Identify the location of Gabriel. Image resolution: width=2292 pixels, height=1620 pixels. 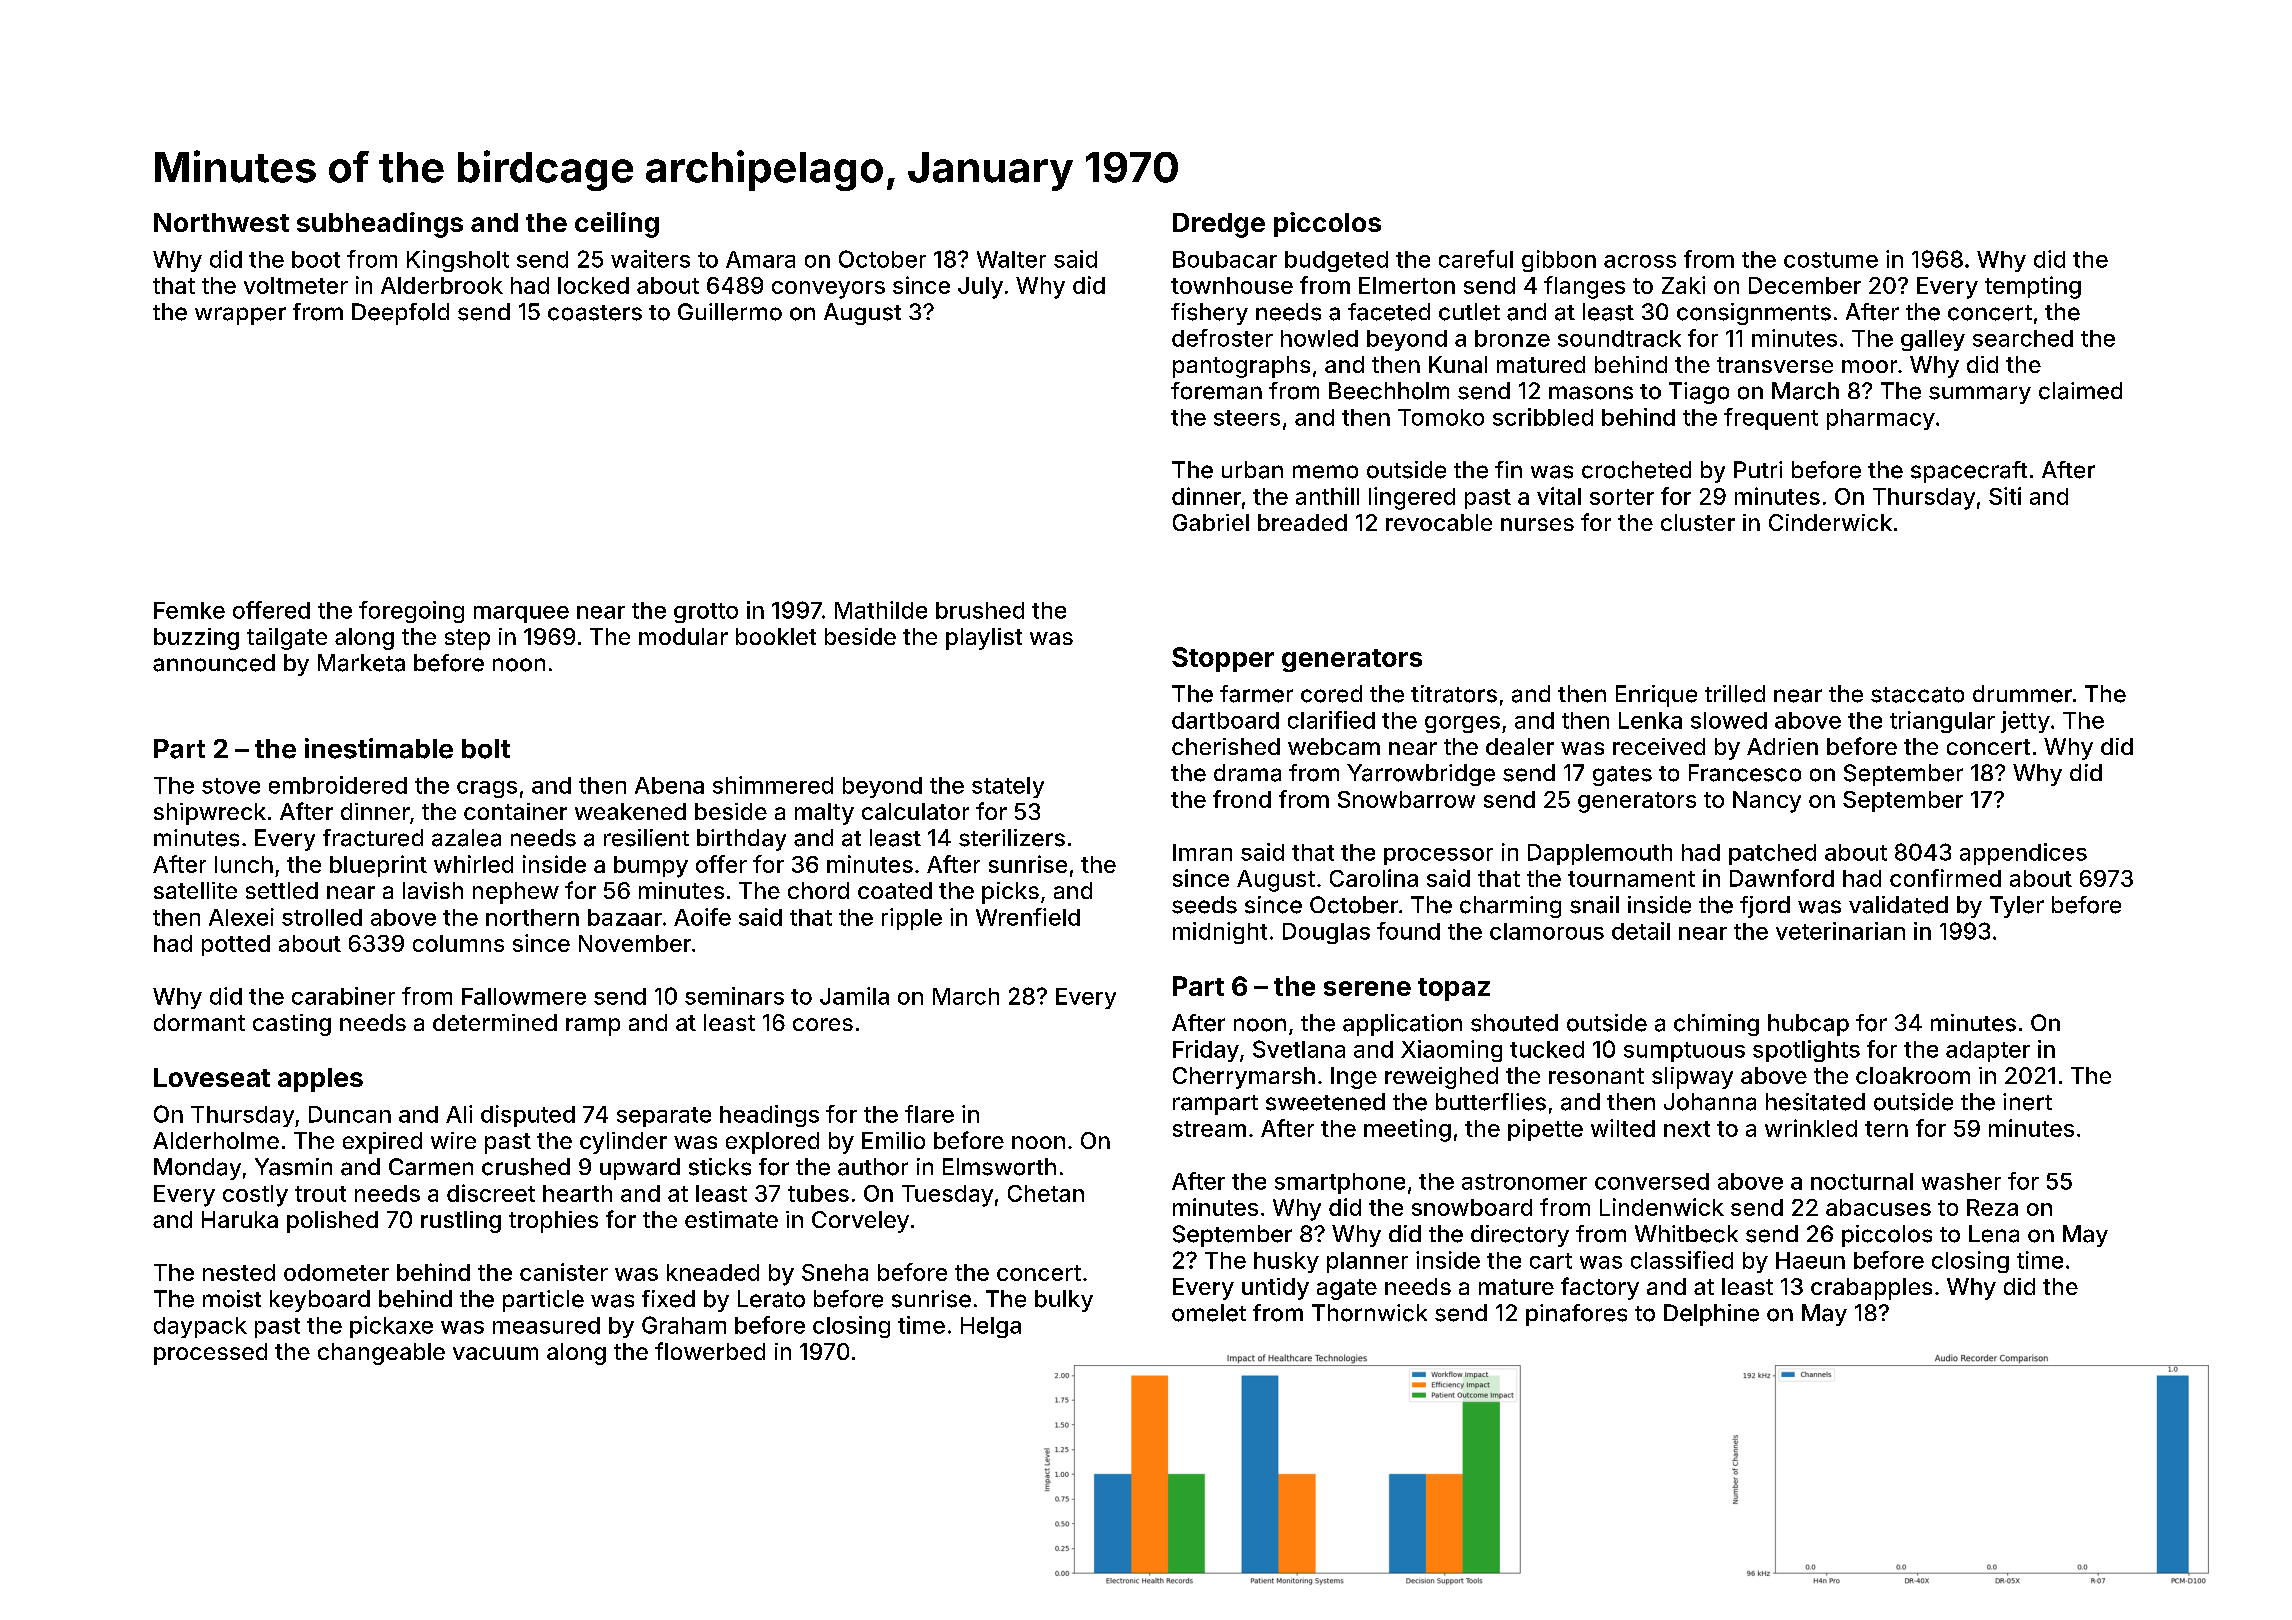
(1211, 522).
